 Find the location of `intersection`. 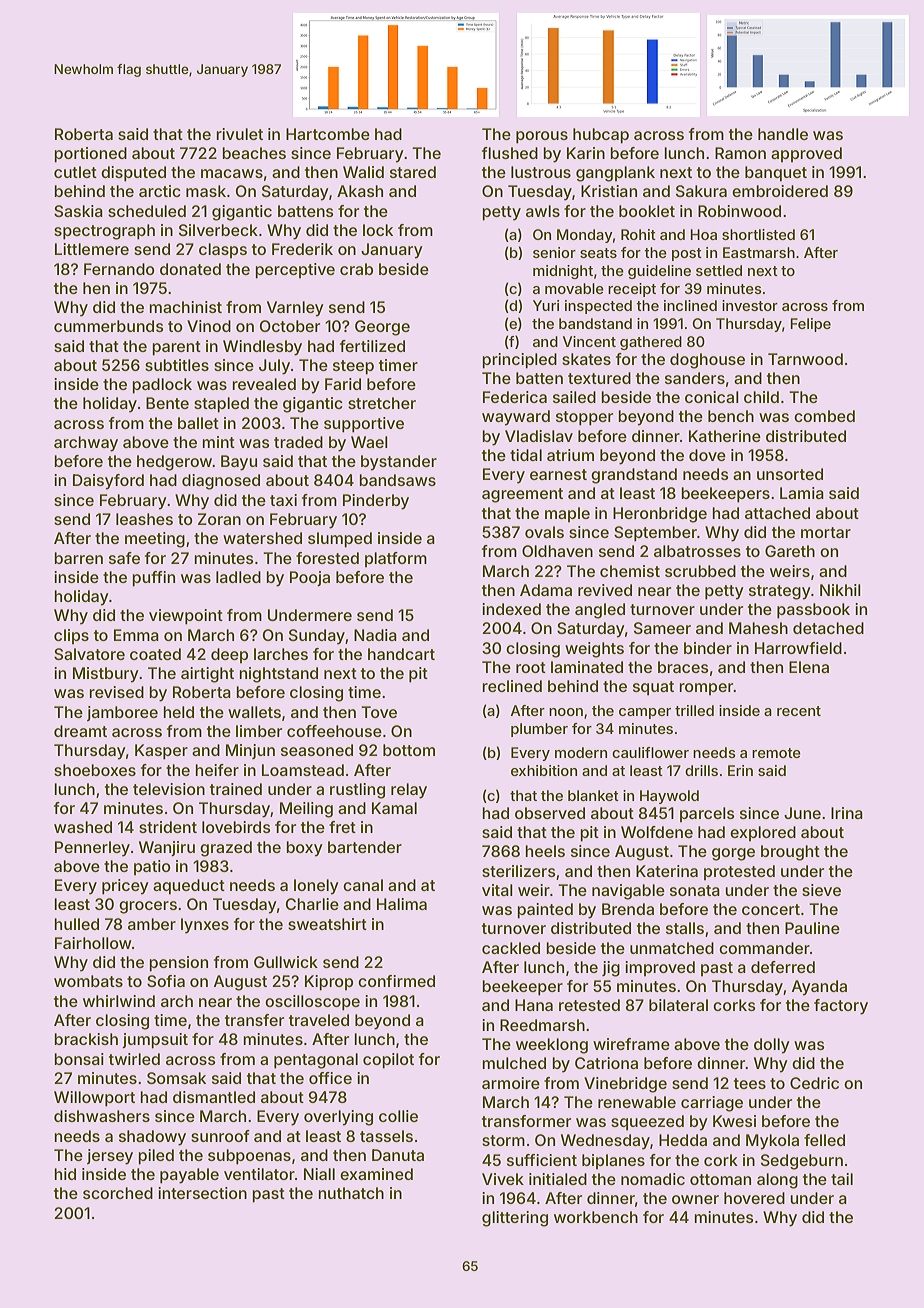

intersection is located at coordinates (202, 1193).
